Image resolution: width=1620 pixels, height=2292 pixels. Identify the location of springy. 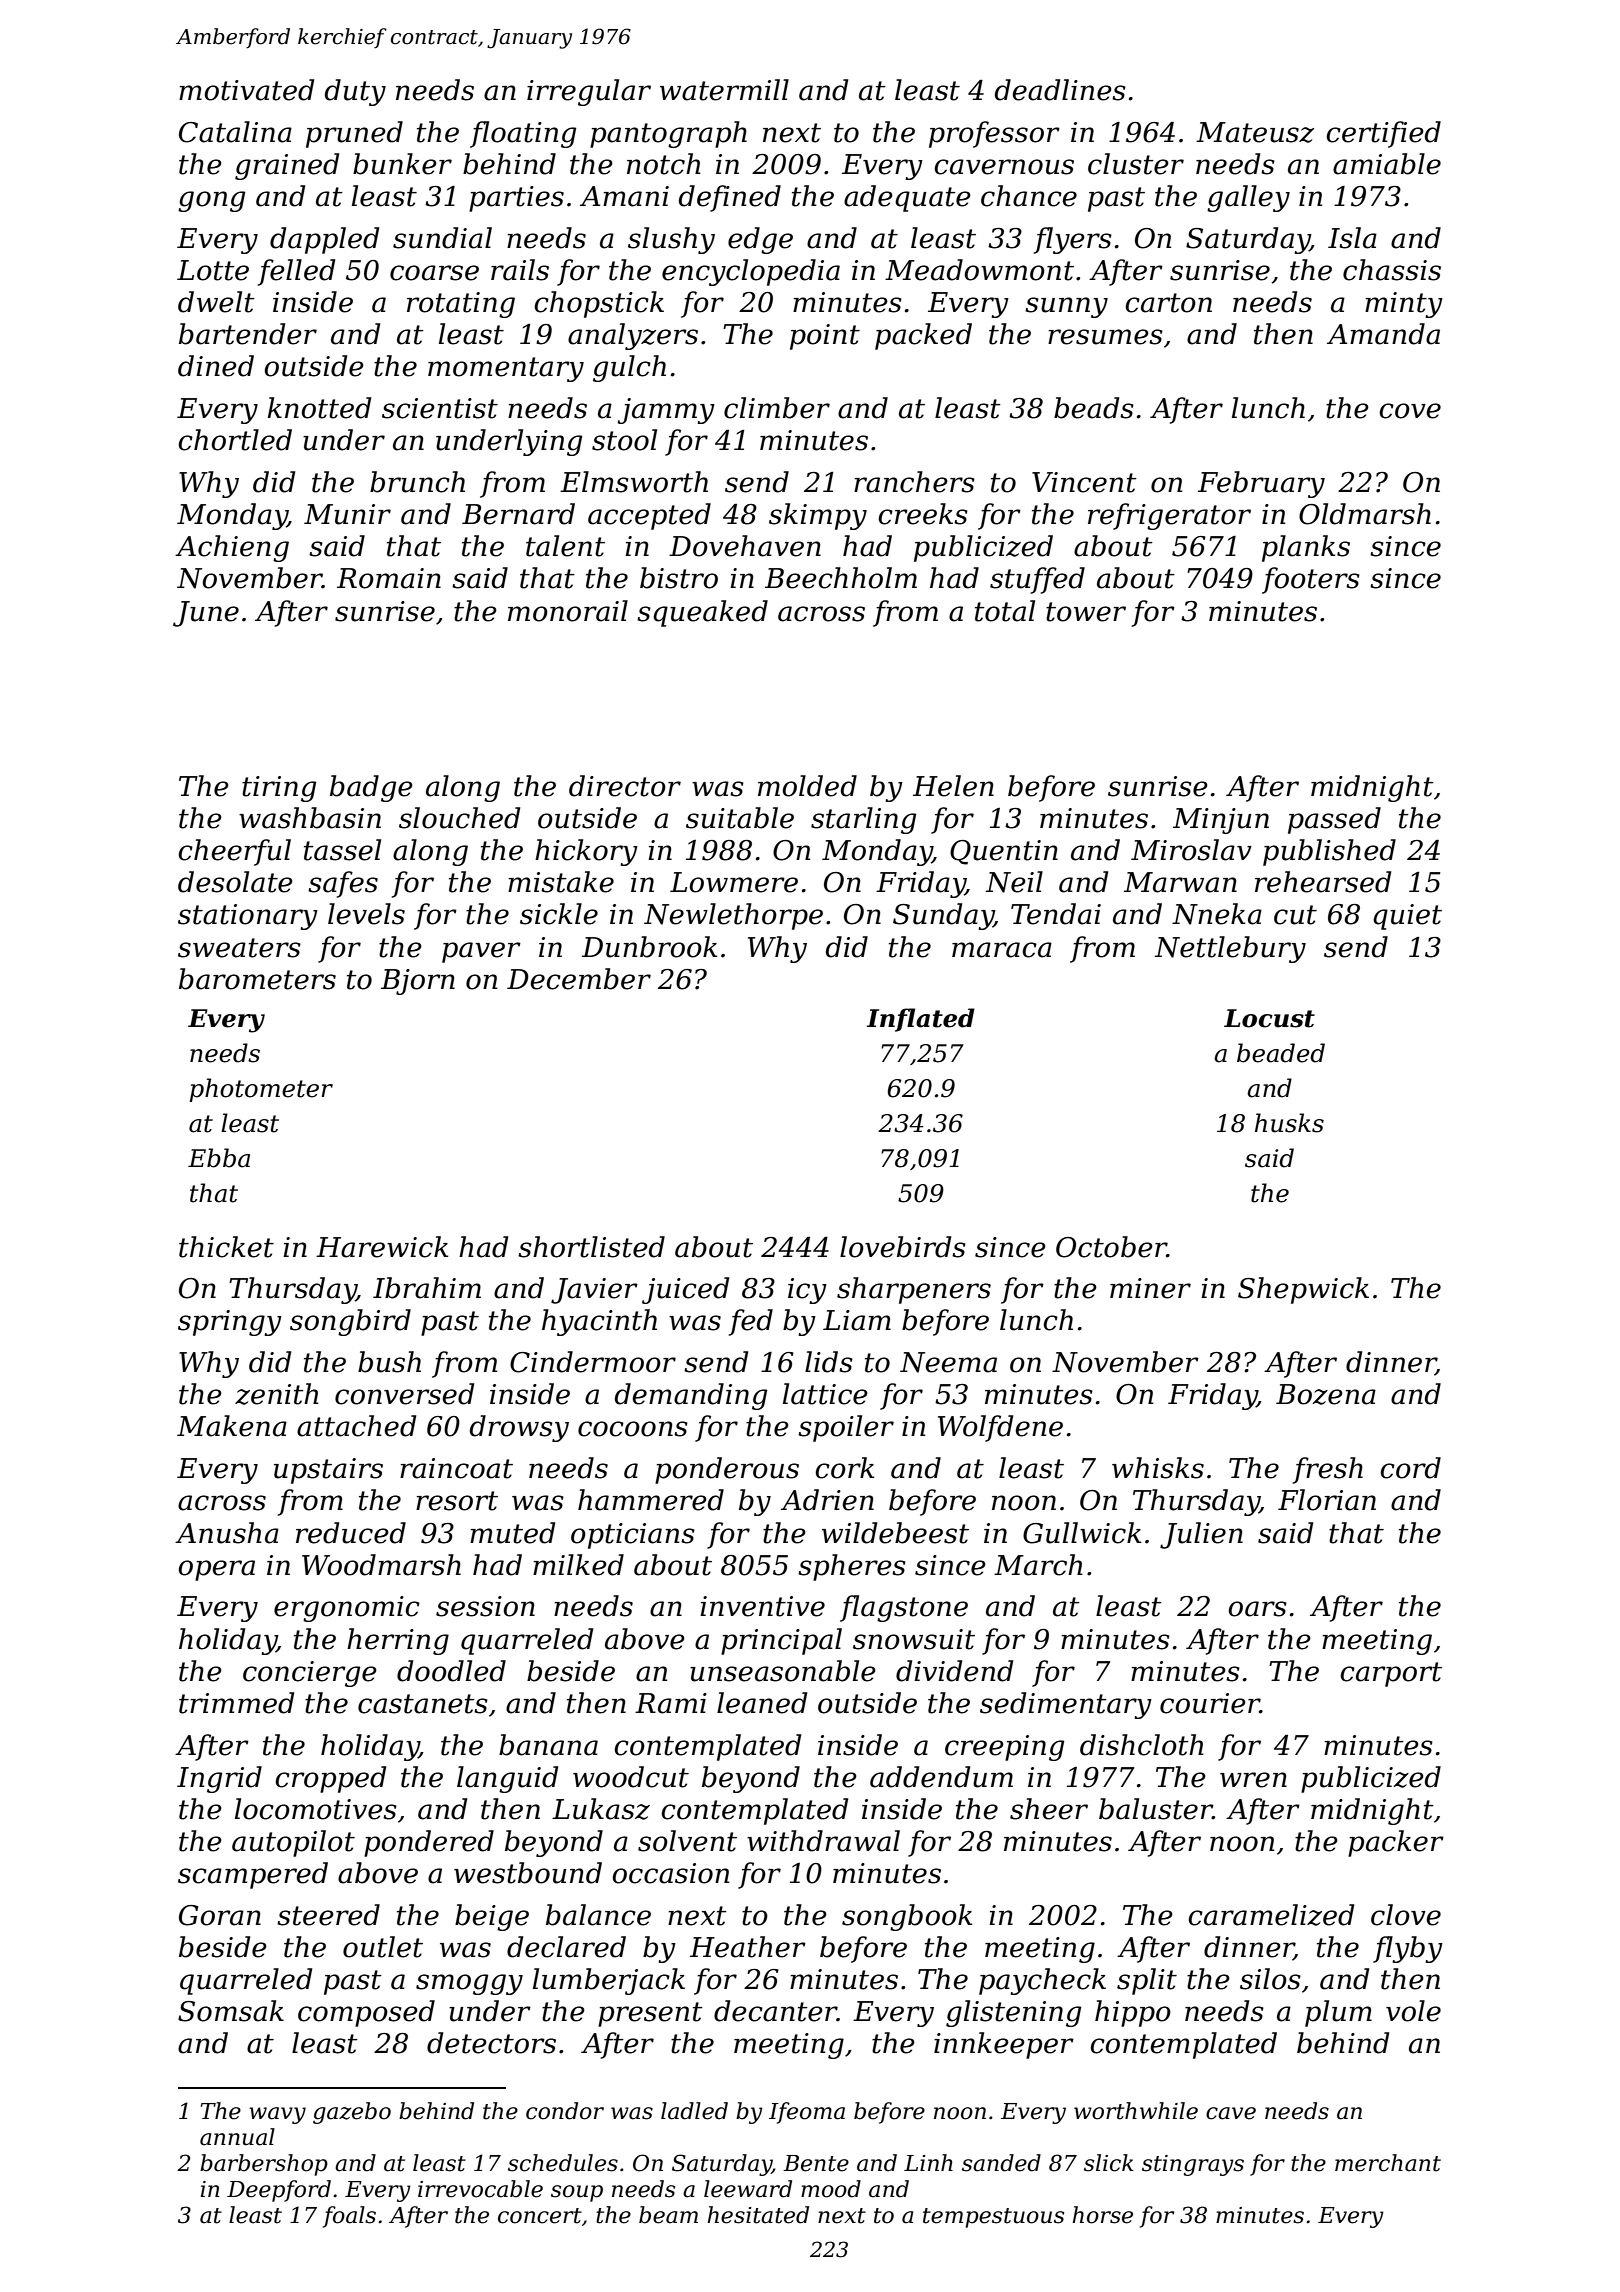
(230, 1323).
